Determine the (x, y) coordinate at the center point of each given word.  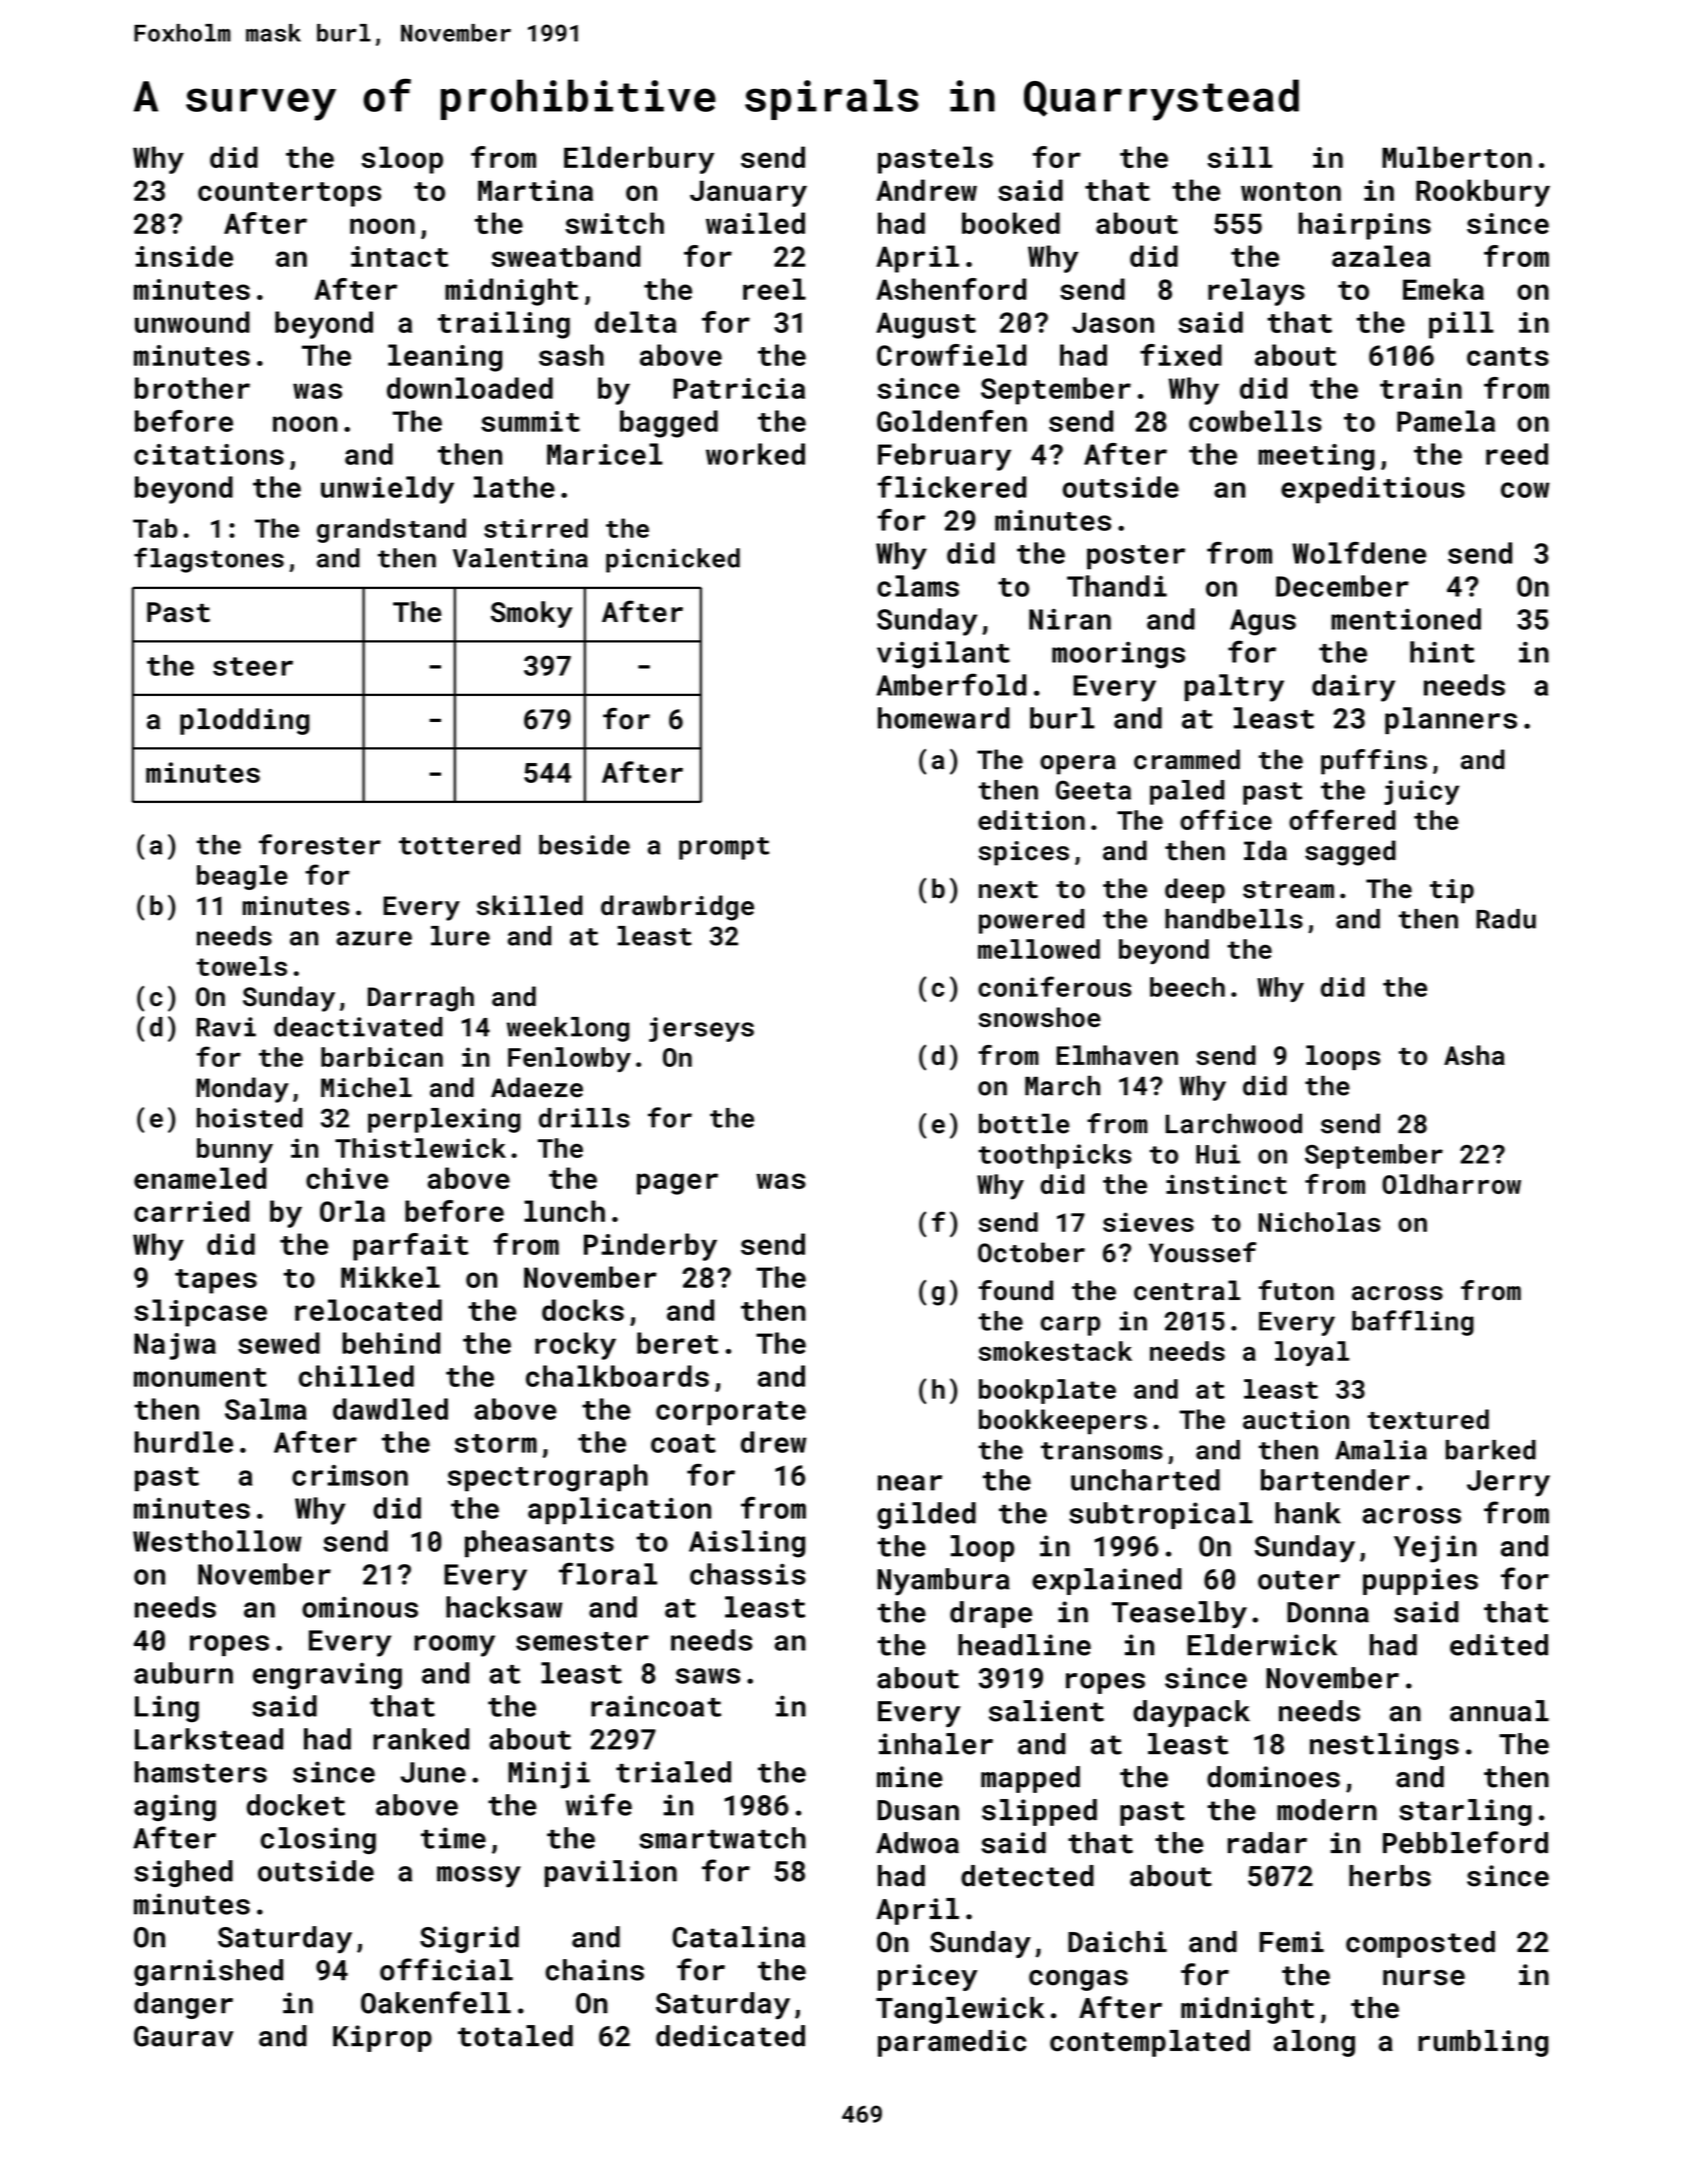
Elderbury (639, 160)
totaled (515, 2036)
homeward (944, 718)
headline (1024, 1645)
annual (1499, 1711)
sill (1240, 157)
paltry (1234, 688)
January (748, 193)
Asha (1474, 1055)
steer (253, 666)
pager (677, 1184)
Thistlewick (420, 1148)
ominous (360, 1607)
